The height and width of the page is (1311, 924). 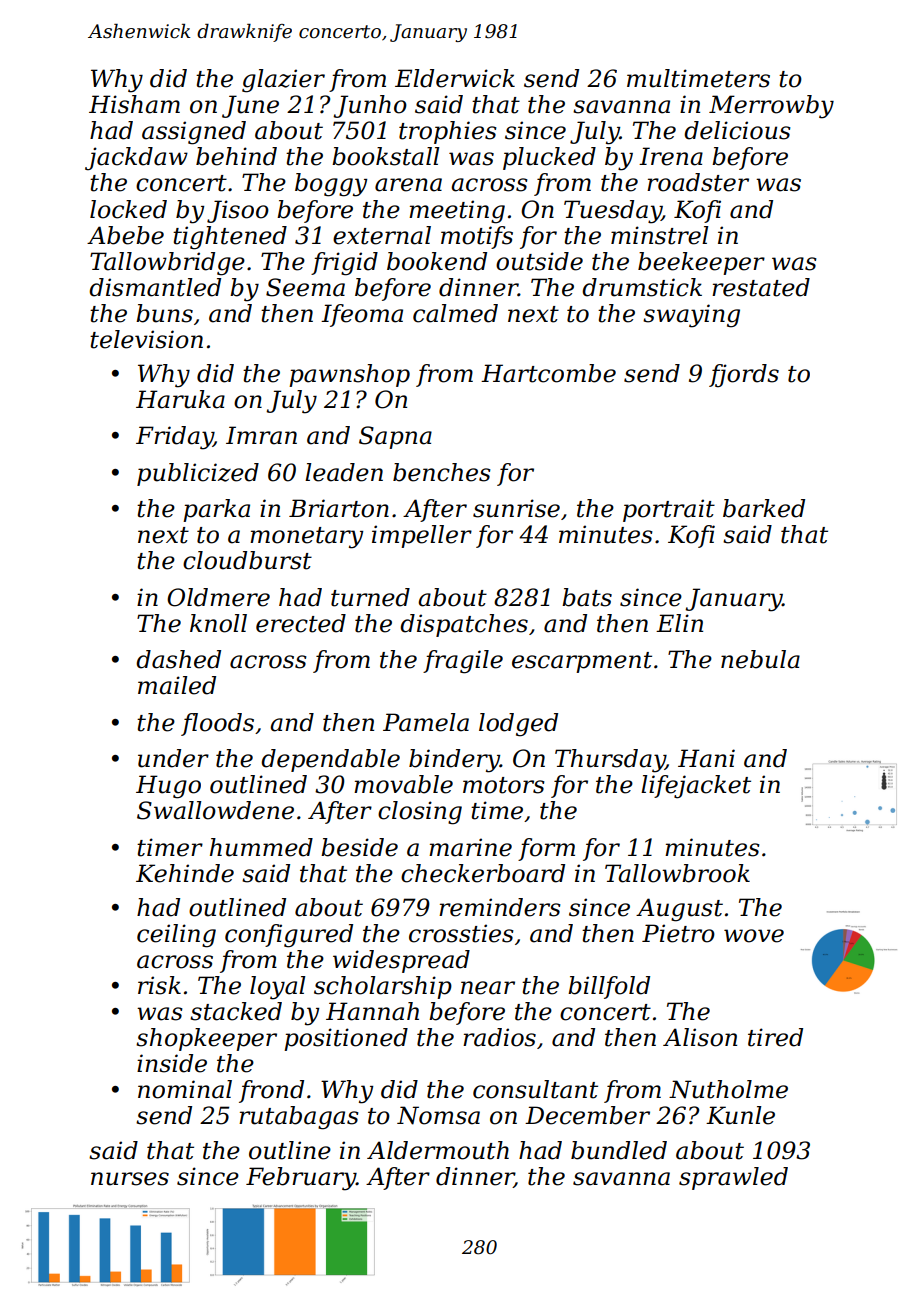 What do you see at coordinates (283, 81) in the page?
I see `glazier` at bounding box center [283, 81].
